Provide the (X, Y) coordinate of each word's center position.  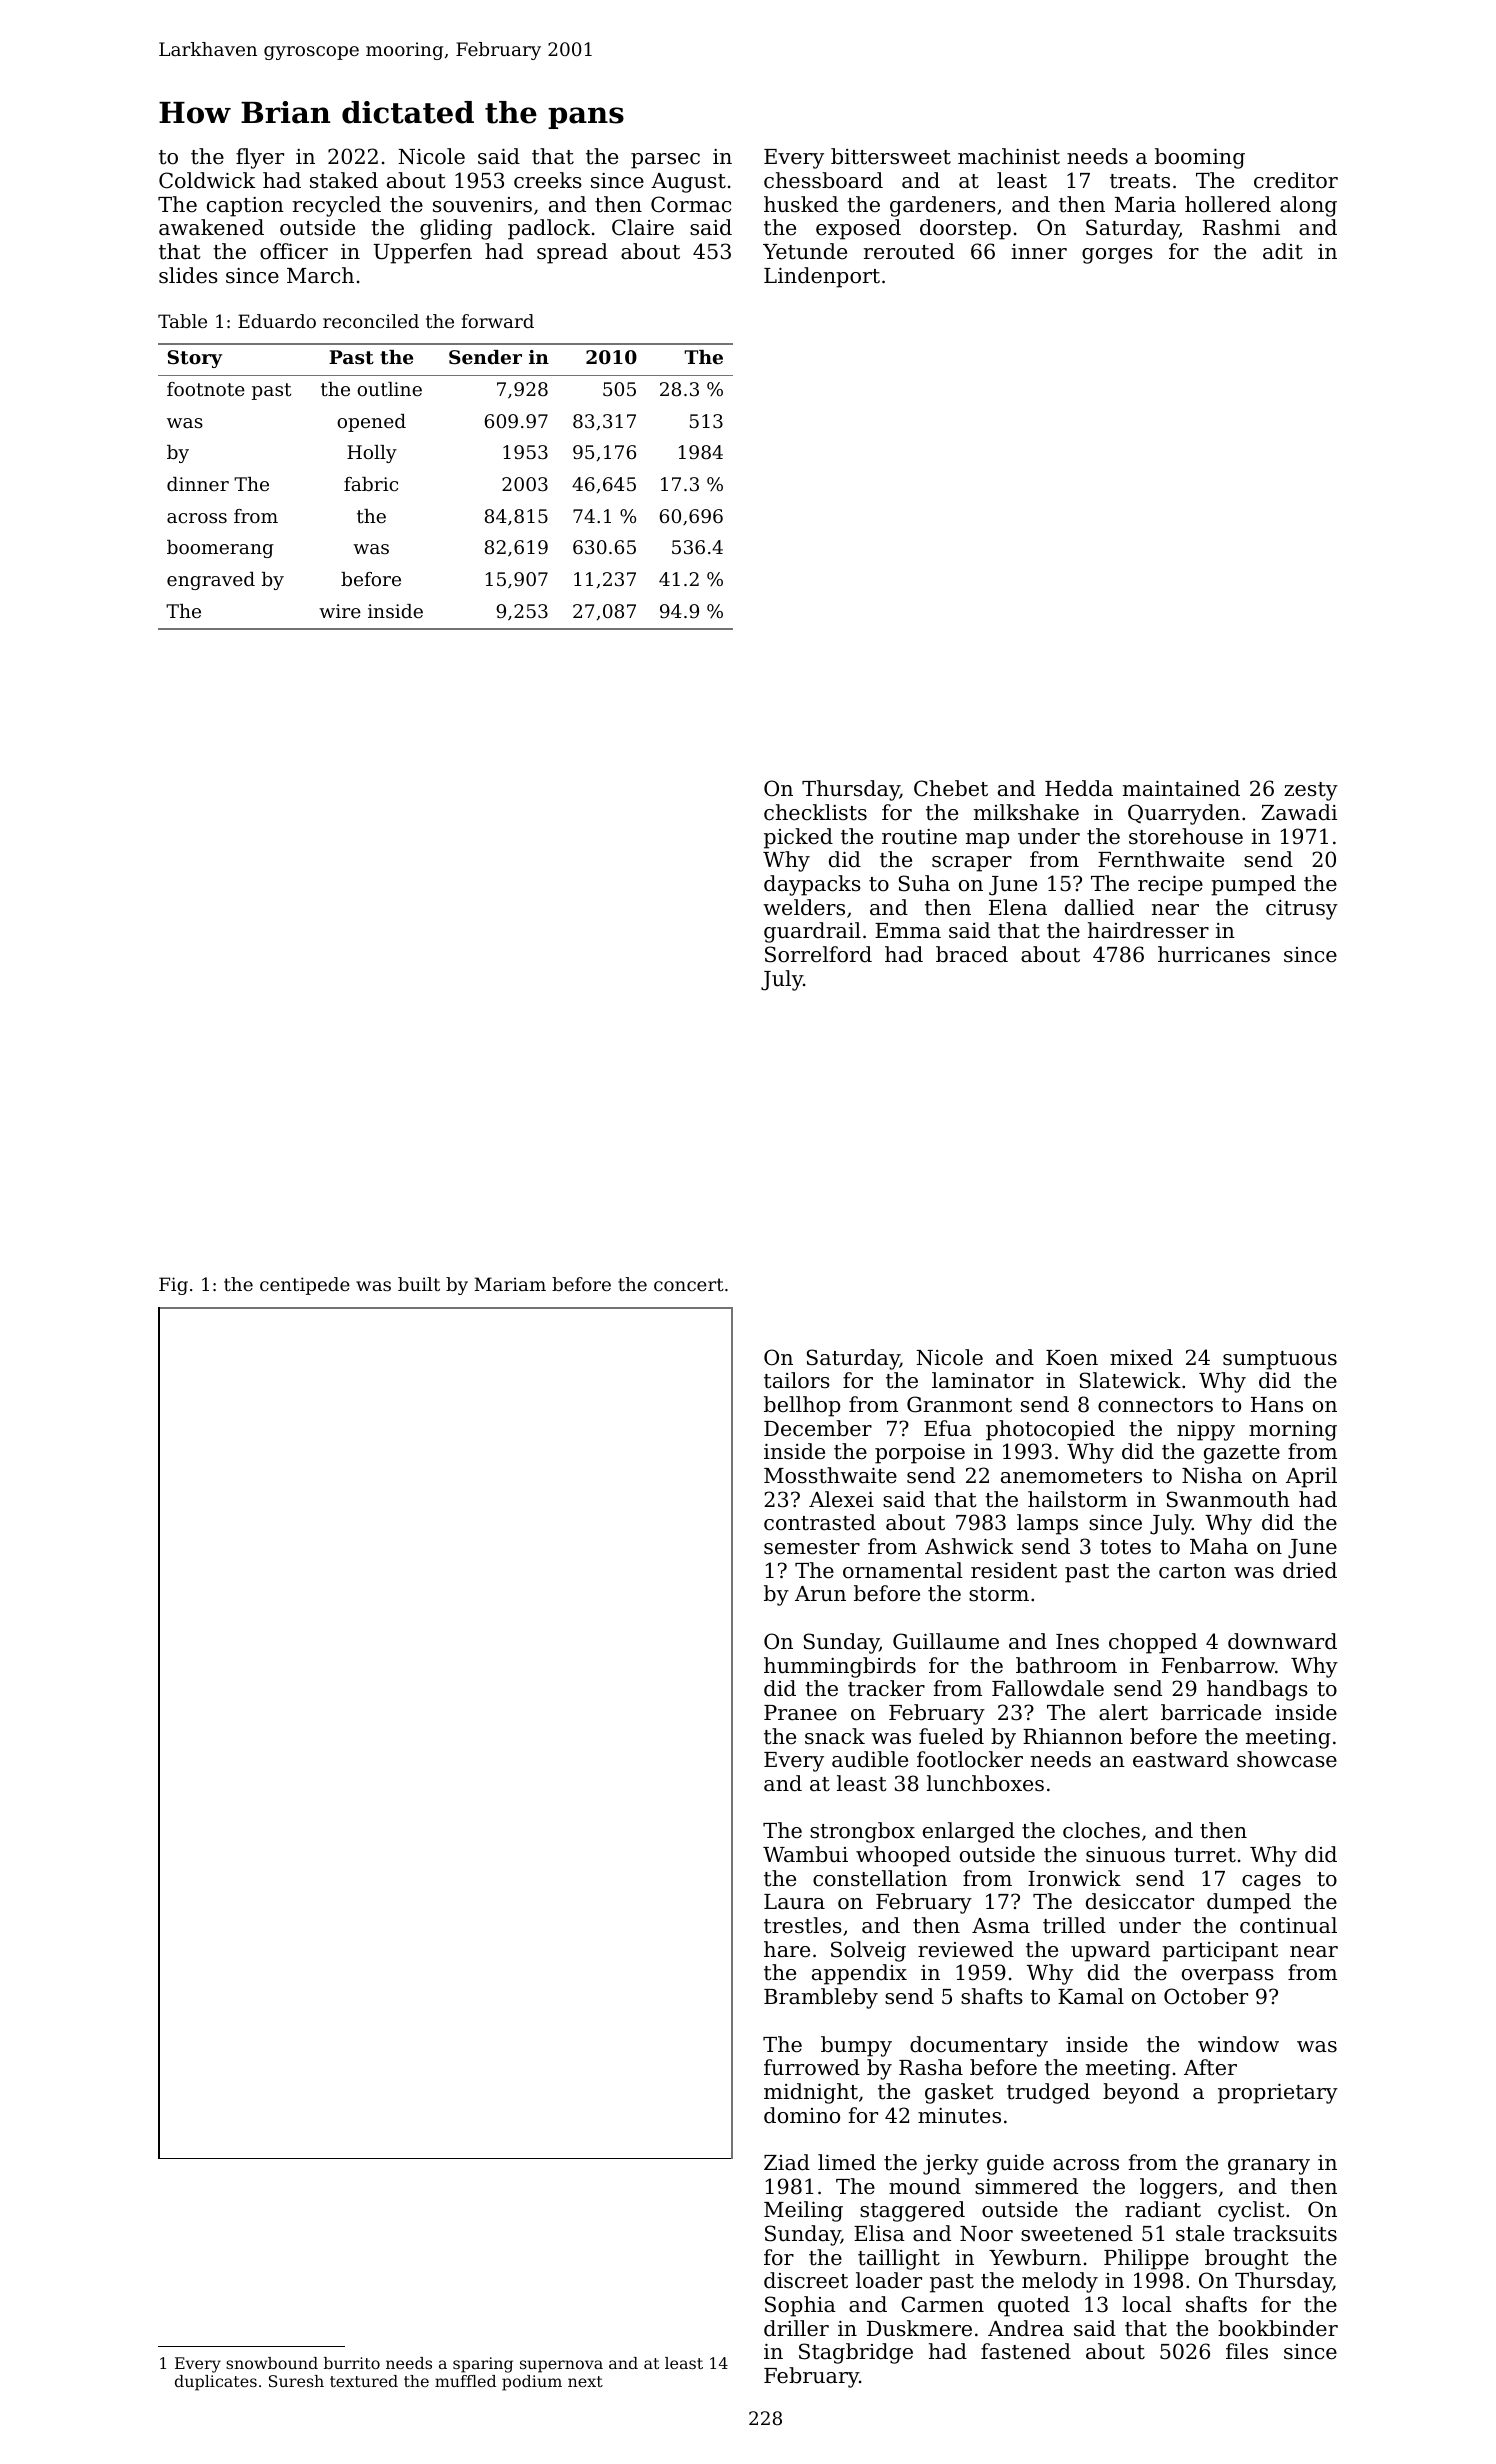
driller (796, 2328)
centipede (305, 1286)
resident (1014, 1570)
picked (798, 838)
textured (364, 2381)
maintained (1181, 788)
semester (812, 1547)
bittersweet (891, 156)
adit (1283, 251)
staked (344, 180)
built (419, 1284)
